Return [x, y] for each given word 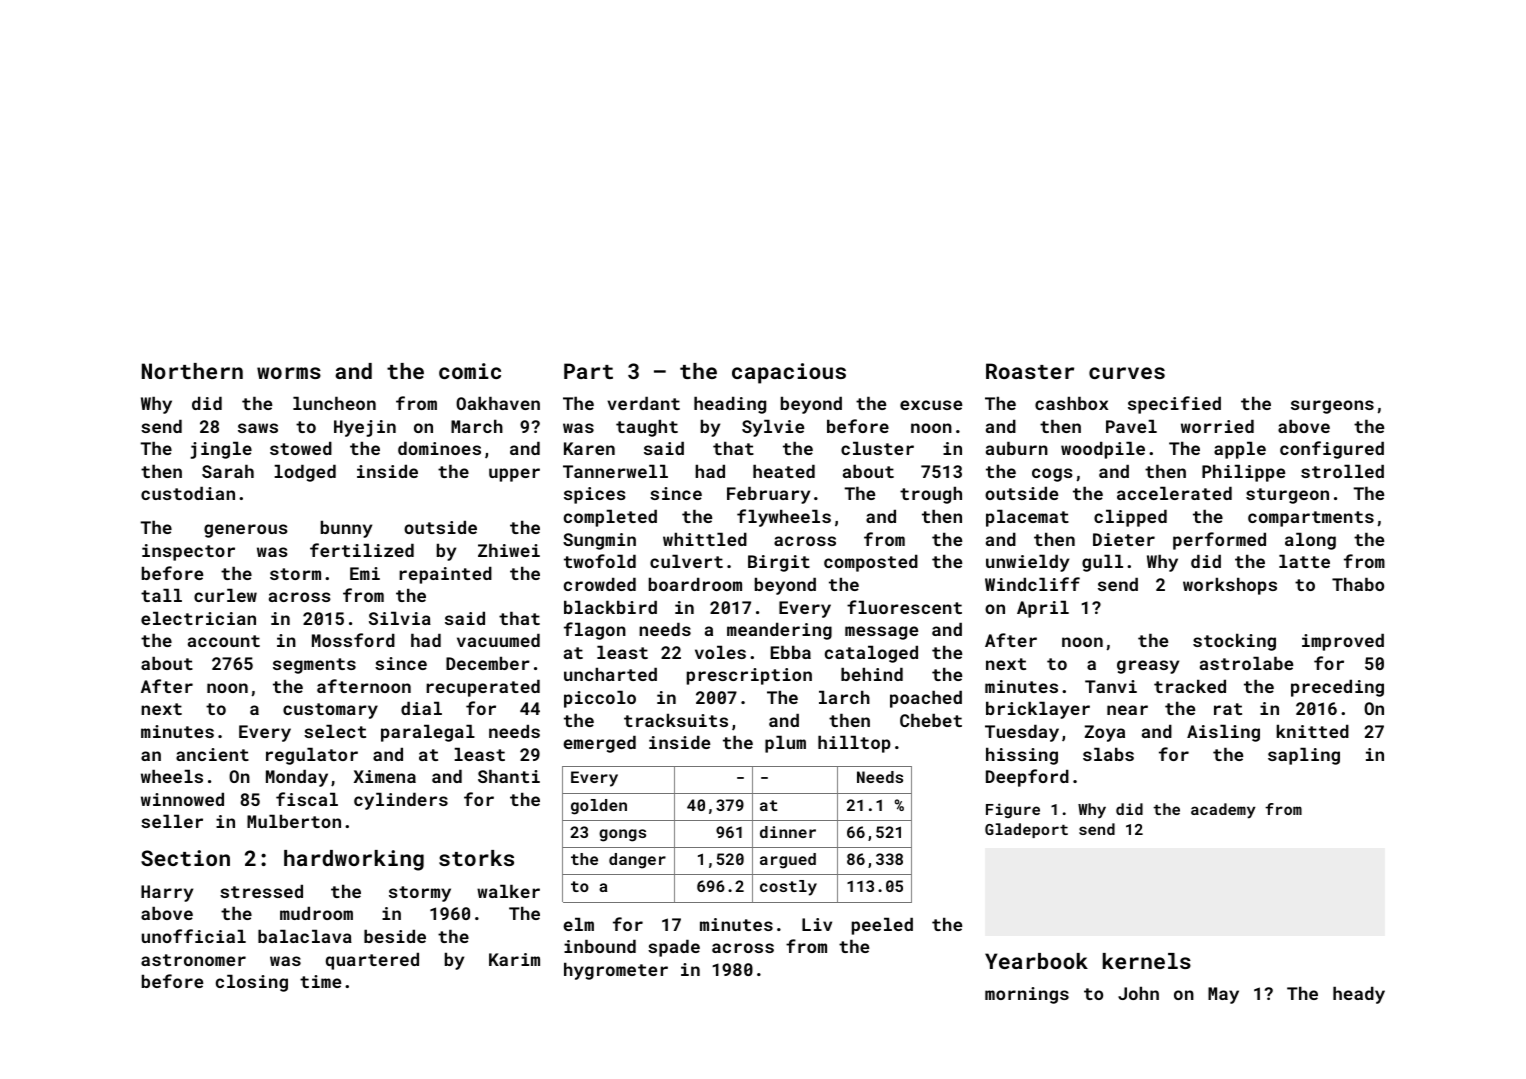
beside [395, 936]
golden [599, 807]
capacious [789, 373]
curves [1127, 373]
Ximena [385, 776]
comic [470, 371]
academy [1223, 811]
